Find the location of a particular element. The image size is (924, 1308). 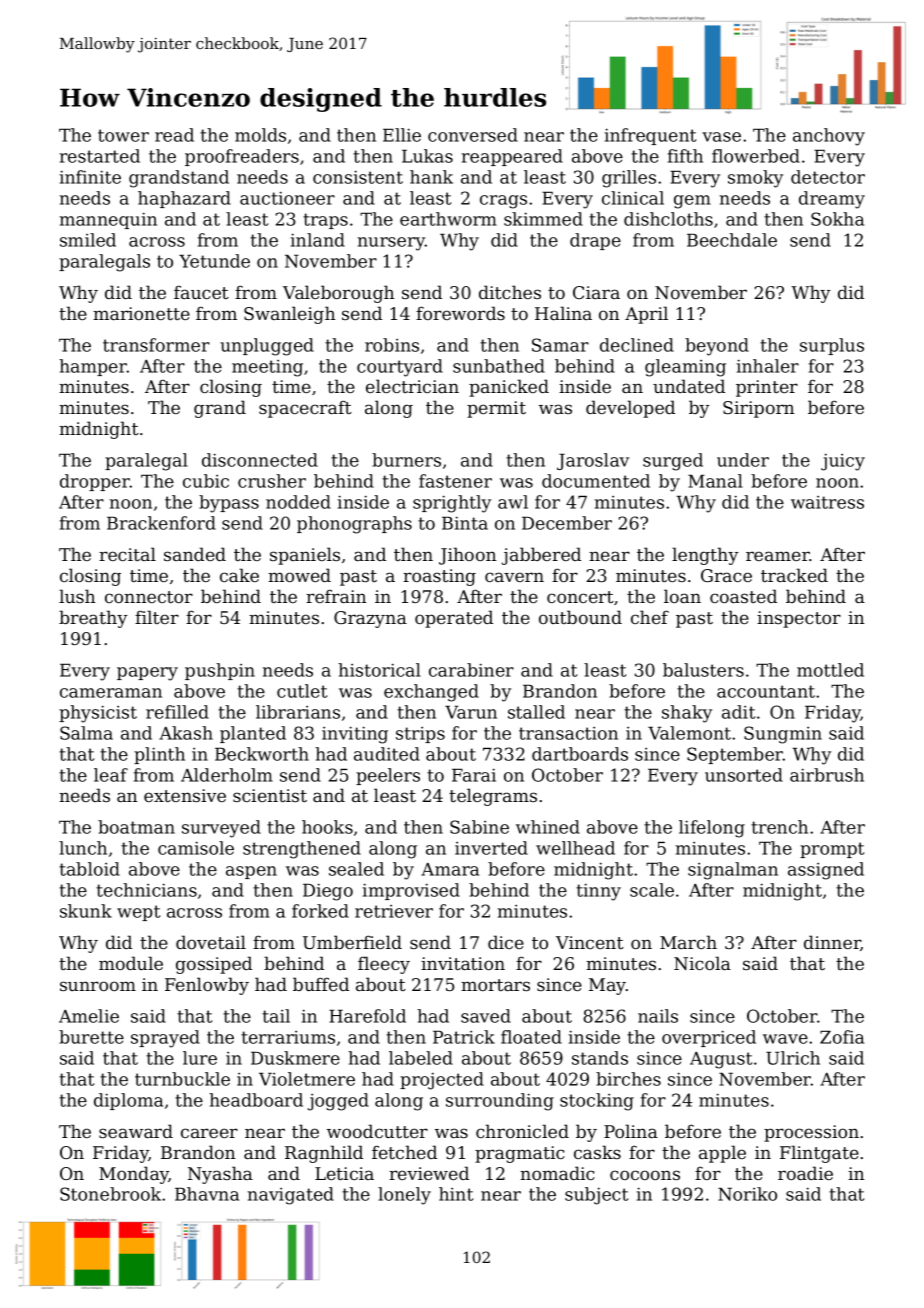

bypass is located at coordinates (229, 504).
